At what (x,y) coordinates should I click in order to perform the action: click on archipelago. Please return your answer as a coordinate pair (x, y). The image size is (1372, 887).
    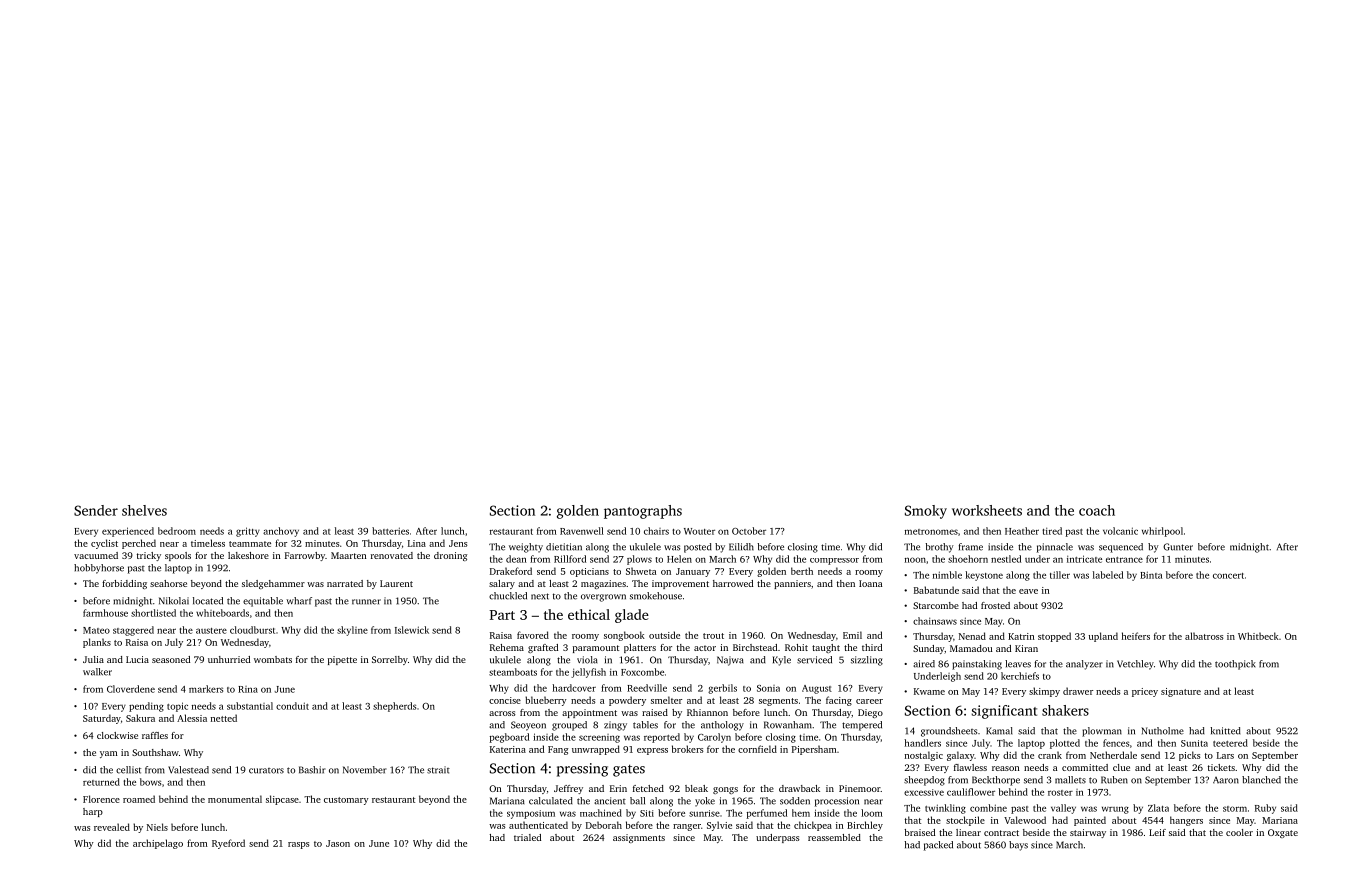
    Looking at the image, I should click on (158, 844).
